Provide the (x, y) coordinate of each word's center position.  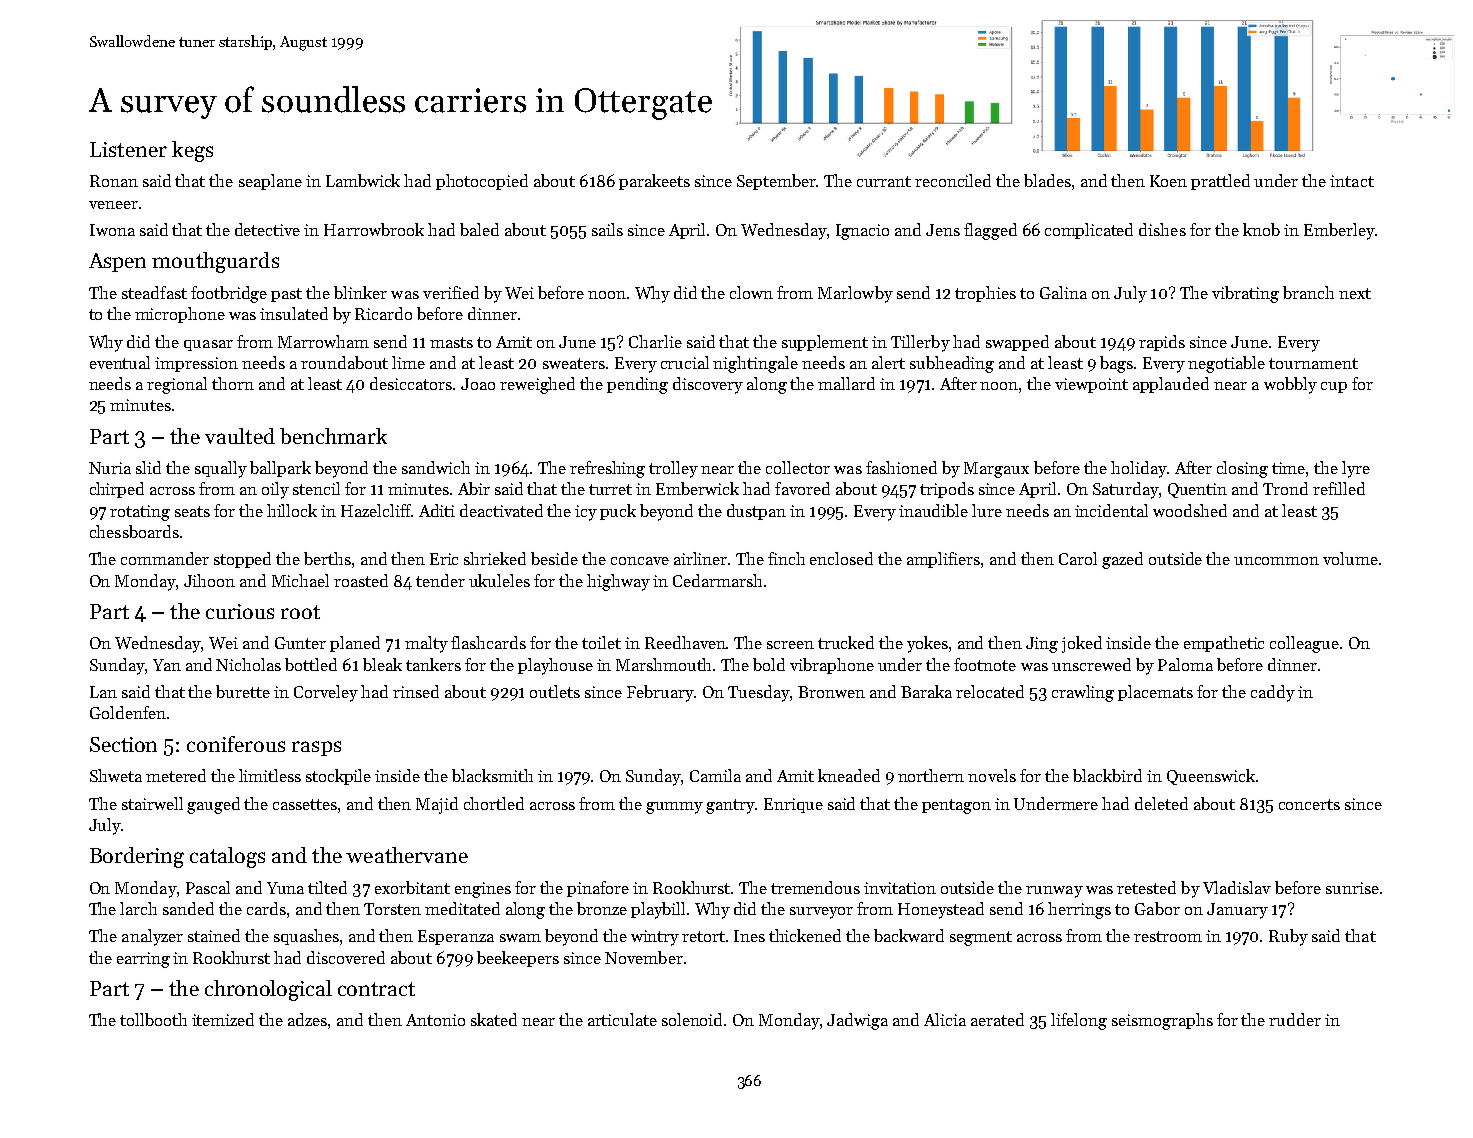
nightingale (755, 364)
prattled (1220, 182)
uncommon (1276, 561)
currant (884, 181)
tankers (433, 664)
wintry (655, 938)
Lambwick (363, 180)
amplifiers (943, 560)
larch (138, 908)
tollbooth (153, 1019)
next (1355, 293)
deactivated (501, 510)
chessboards (134, 531)
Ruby (1288, 937)
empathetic (1224, 644)
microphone (180, 315)
